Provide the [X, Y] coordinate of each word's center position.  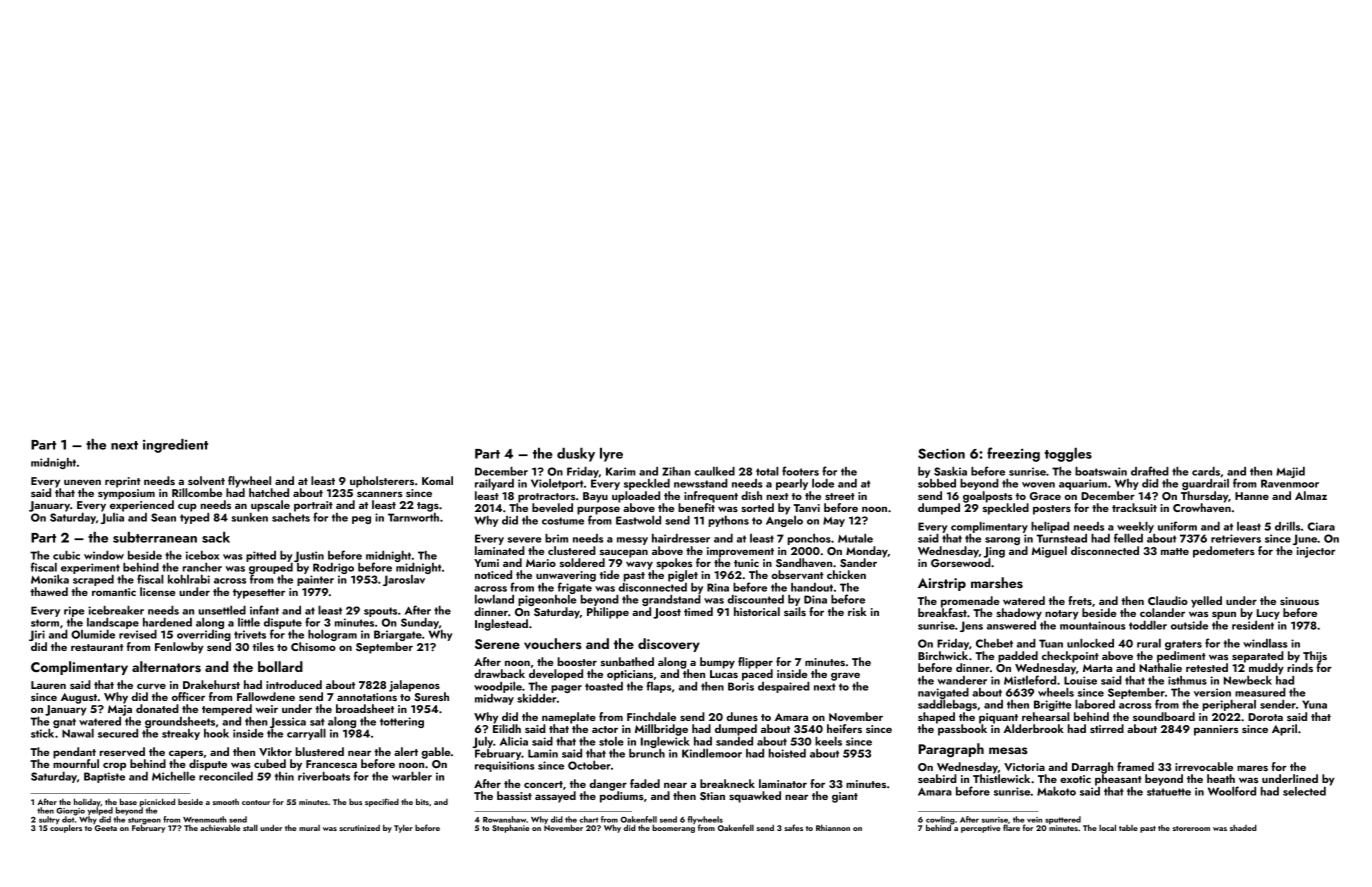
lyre [611, 454]
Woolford [1232, 791]
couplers [66, 829]
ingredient [175, 445]
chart [589, 819]
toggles [1068, 454]
